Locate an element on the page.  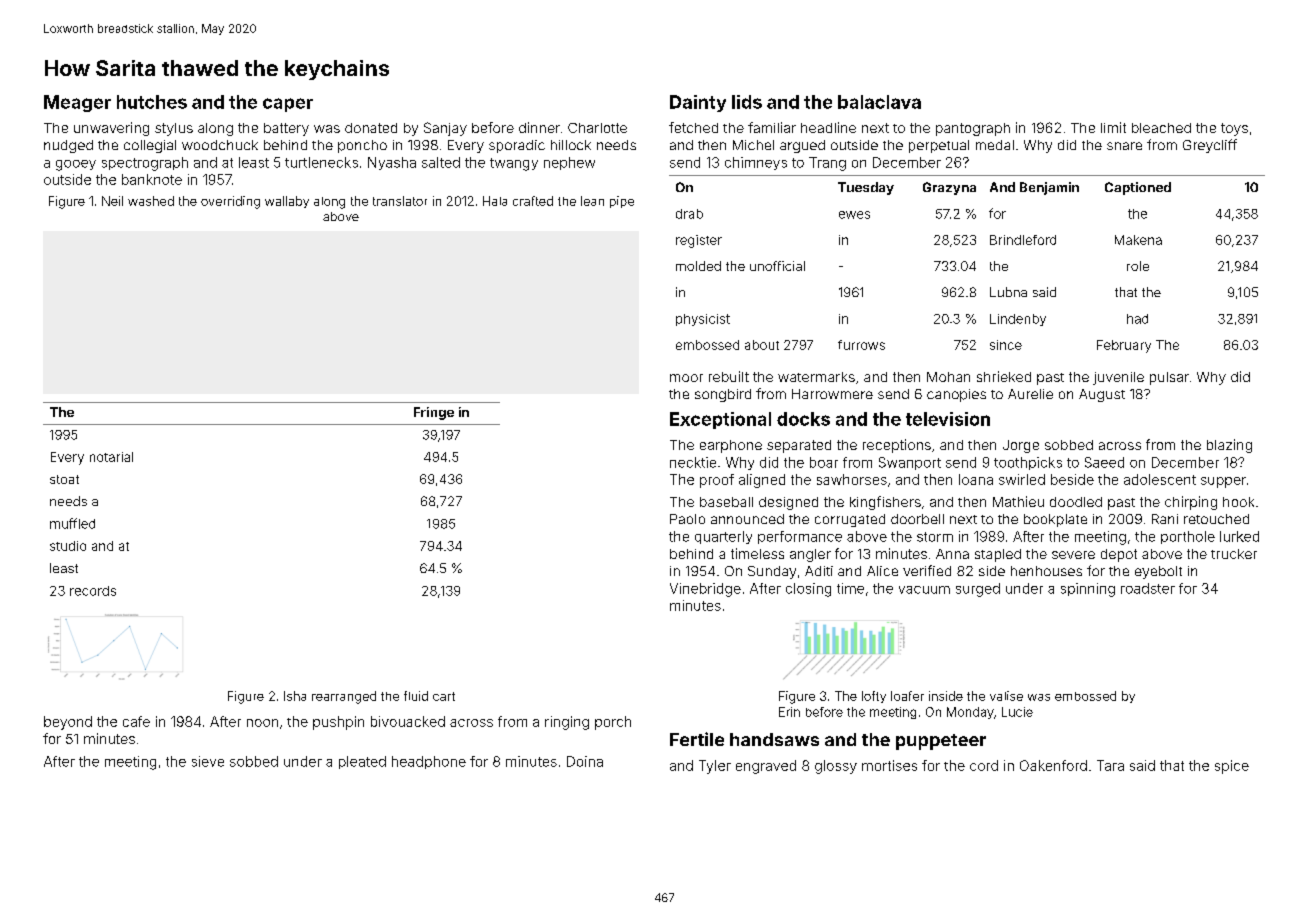
caper is located at coordinates (288, 105).
